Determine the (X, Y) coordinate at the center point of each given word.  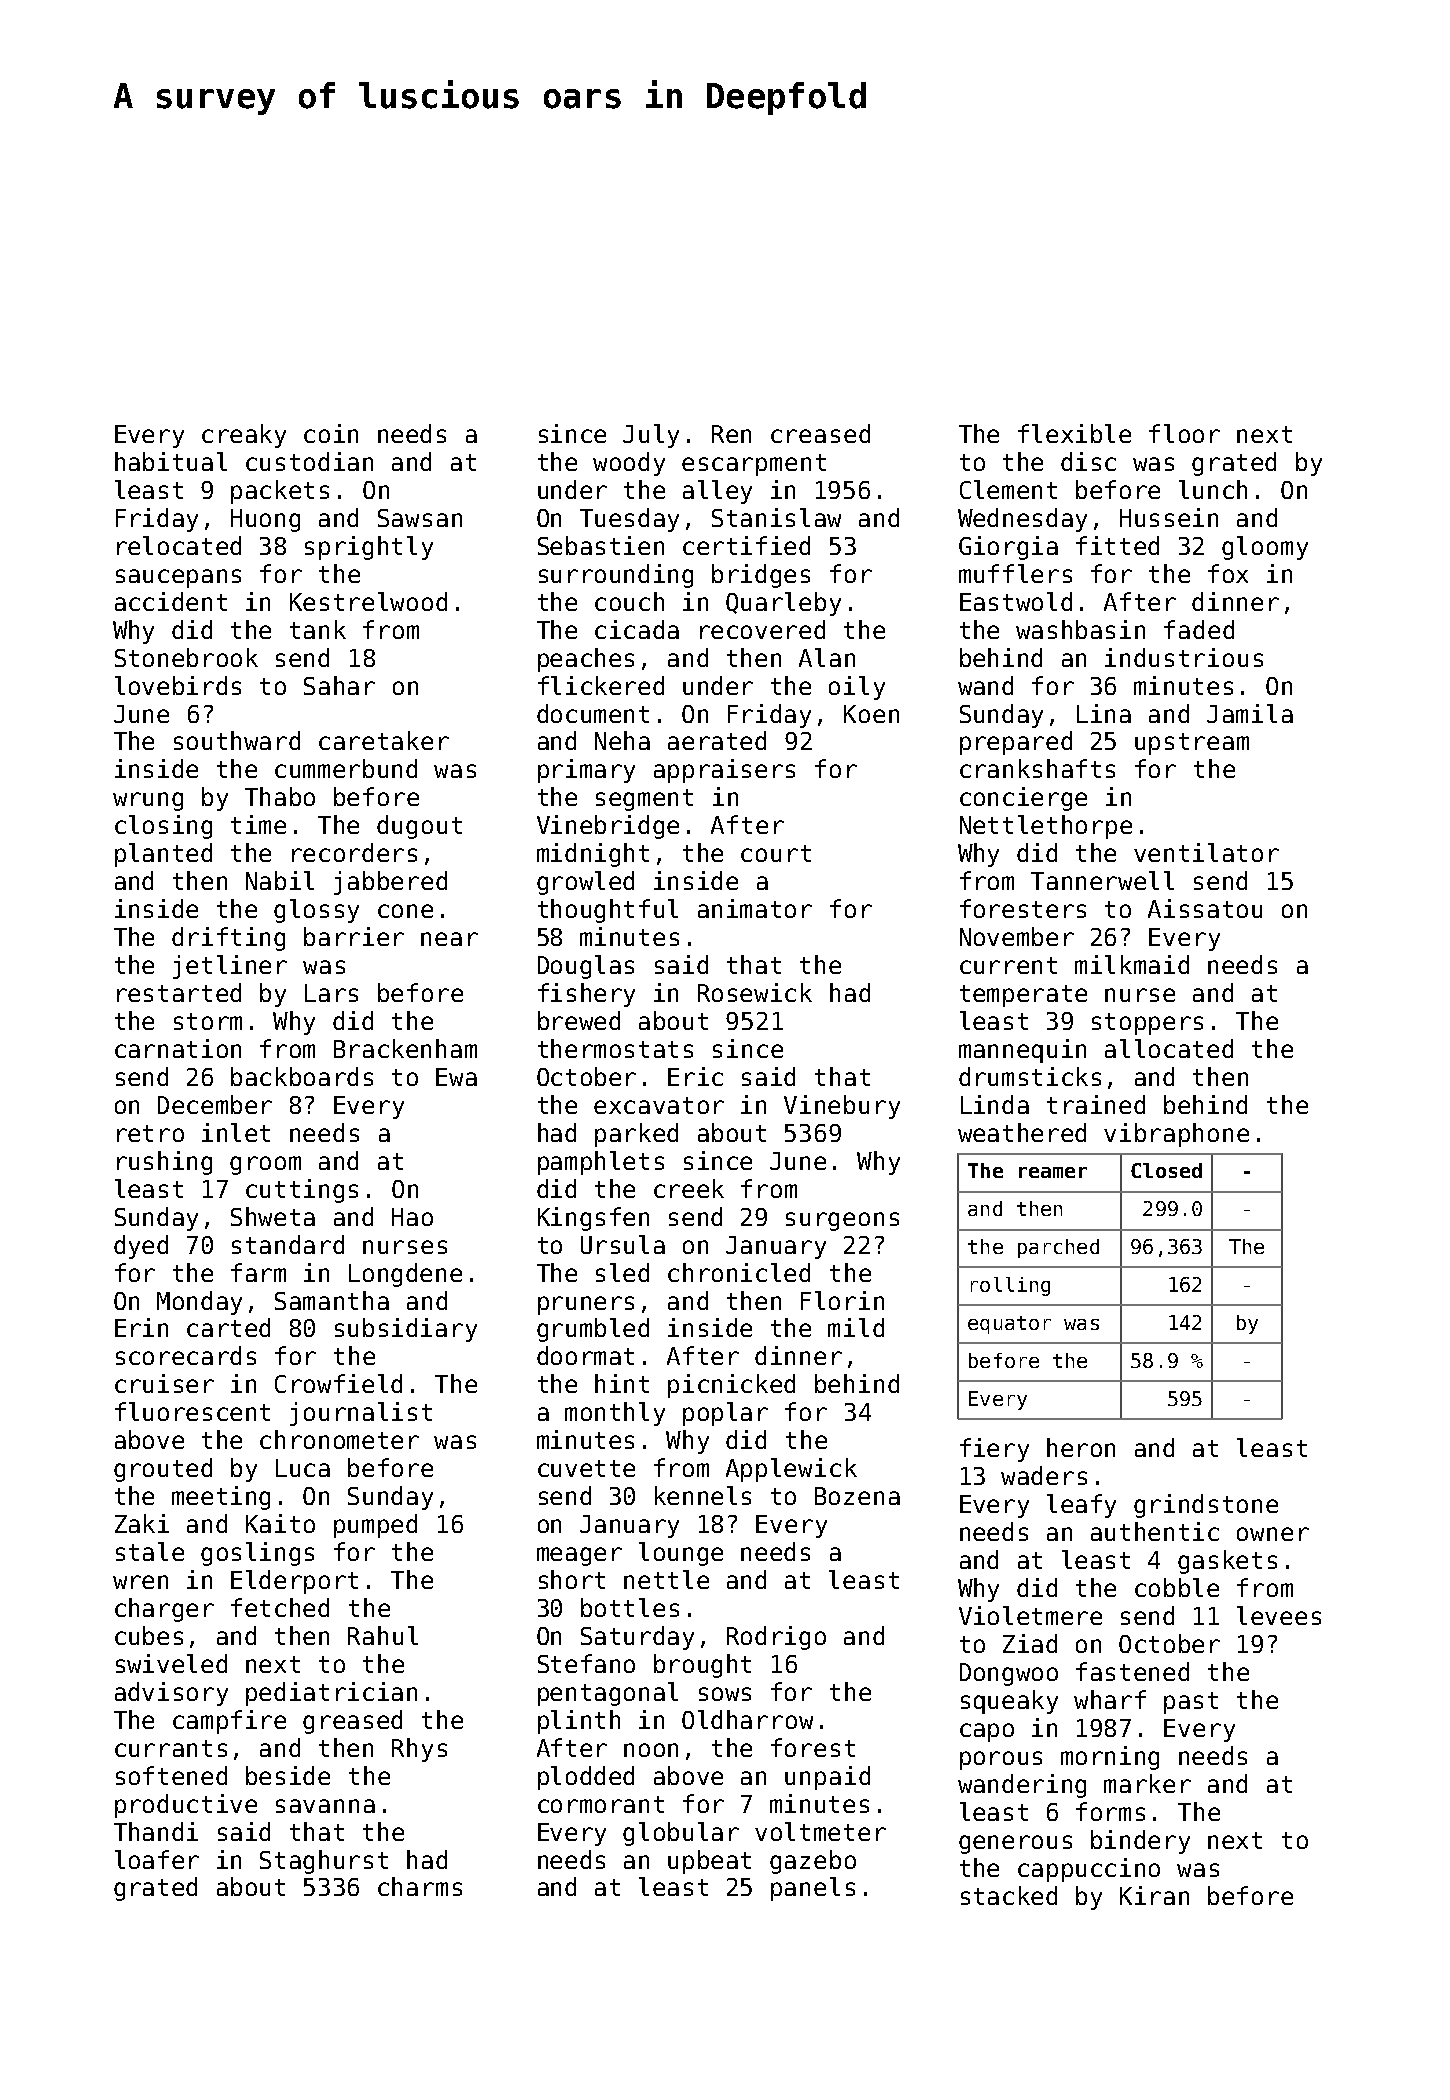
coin (331, 433)
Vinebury (842, 1107)
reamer (1053, 1172)
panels (813, 1889)
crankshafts (1037, 768)
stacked (1009, 1895)
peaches (586, 660)
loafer (157, 1859)
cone (405, 911)
